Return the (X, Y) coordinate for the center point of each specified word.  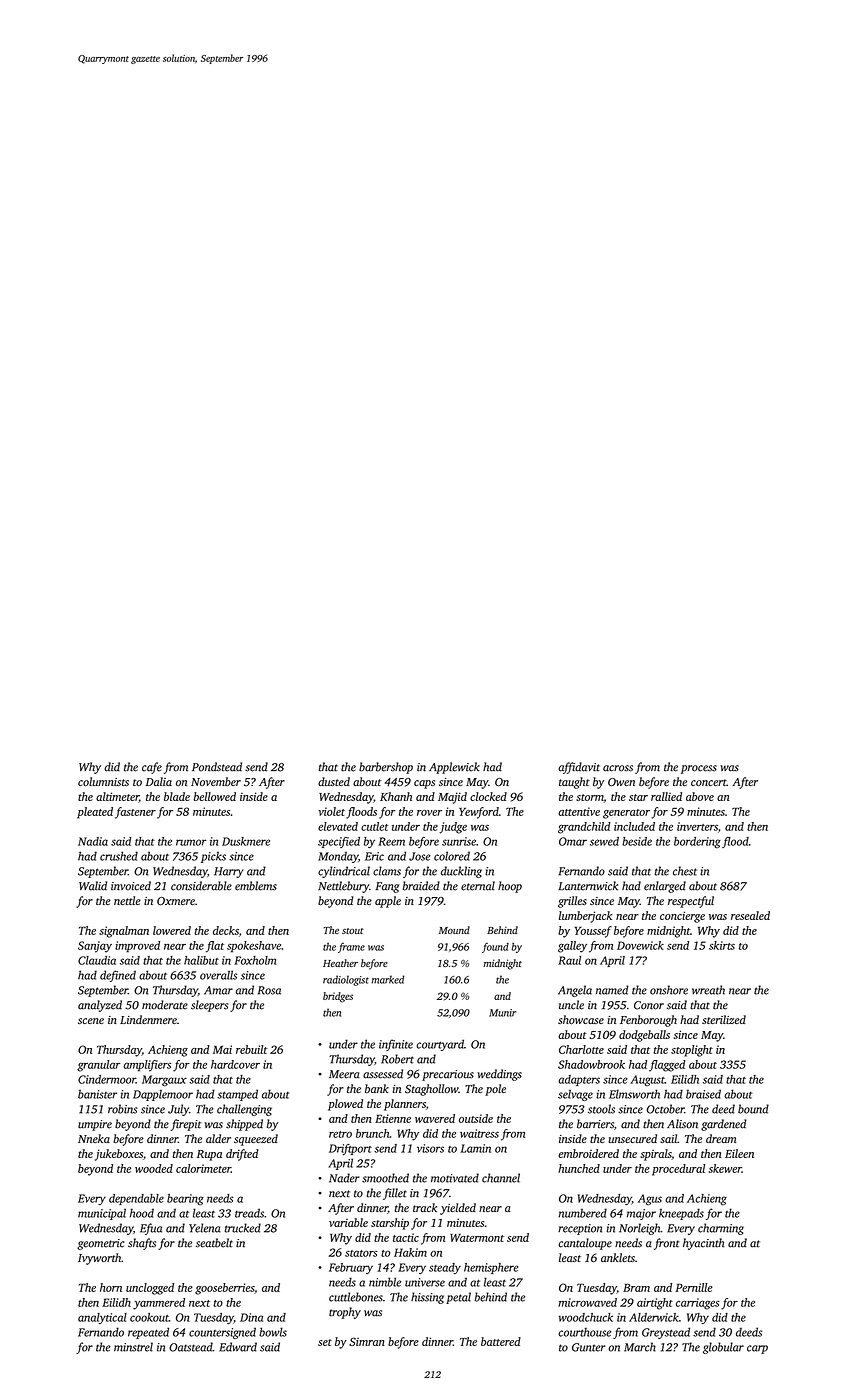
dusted (334, 781)
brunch (373, 1133)
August (647, 1080)
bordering (697, 843)
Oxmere (176, 901)
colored (452, 856)
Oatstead (191, 1347)
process (699, 769)
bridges (338, 997)
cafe (152, 768)
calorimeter (203, 1168)
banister (97, 1094)
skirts (722, 945)
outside (476, 1118)
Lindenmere (148, 1019)
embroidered (588, 1153)
